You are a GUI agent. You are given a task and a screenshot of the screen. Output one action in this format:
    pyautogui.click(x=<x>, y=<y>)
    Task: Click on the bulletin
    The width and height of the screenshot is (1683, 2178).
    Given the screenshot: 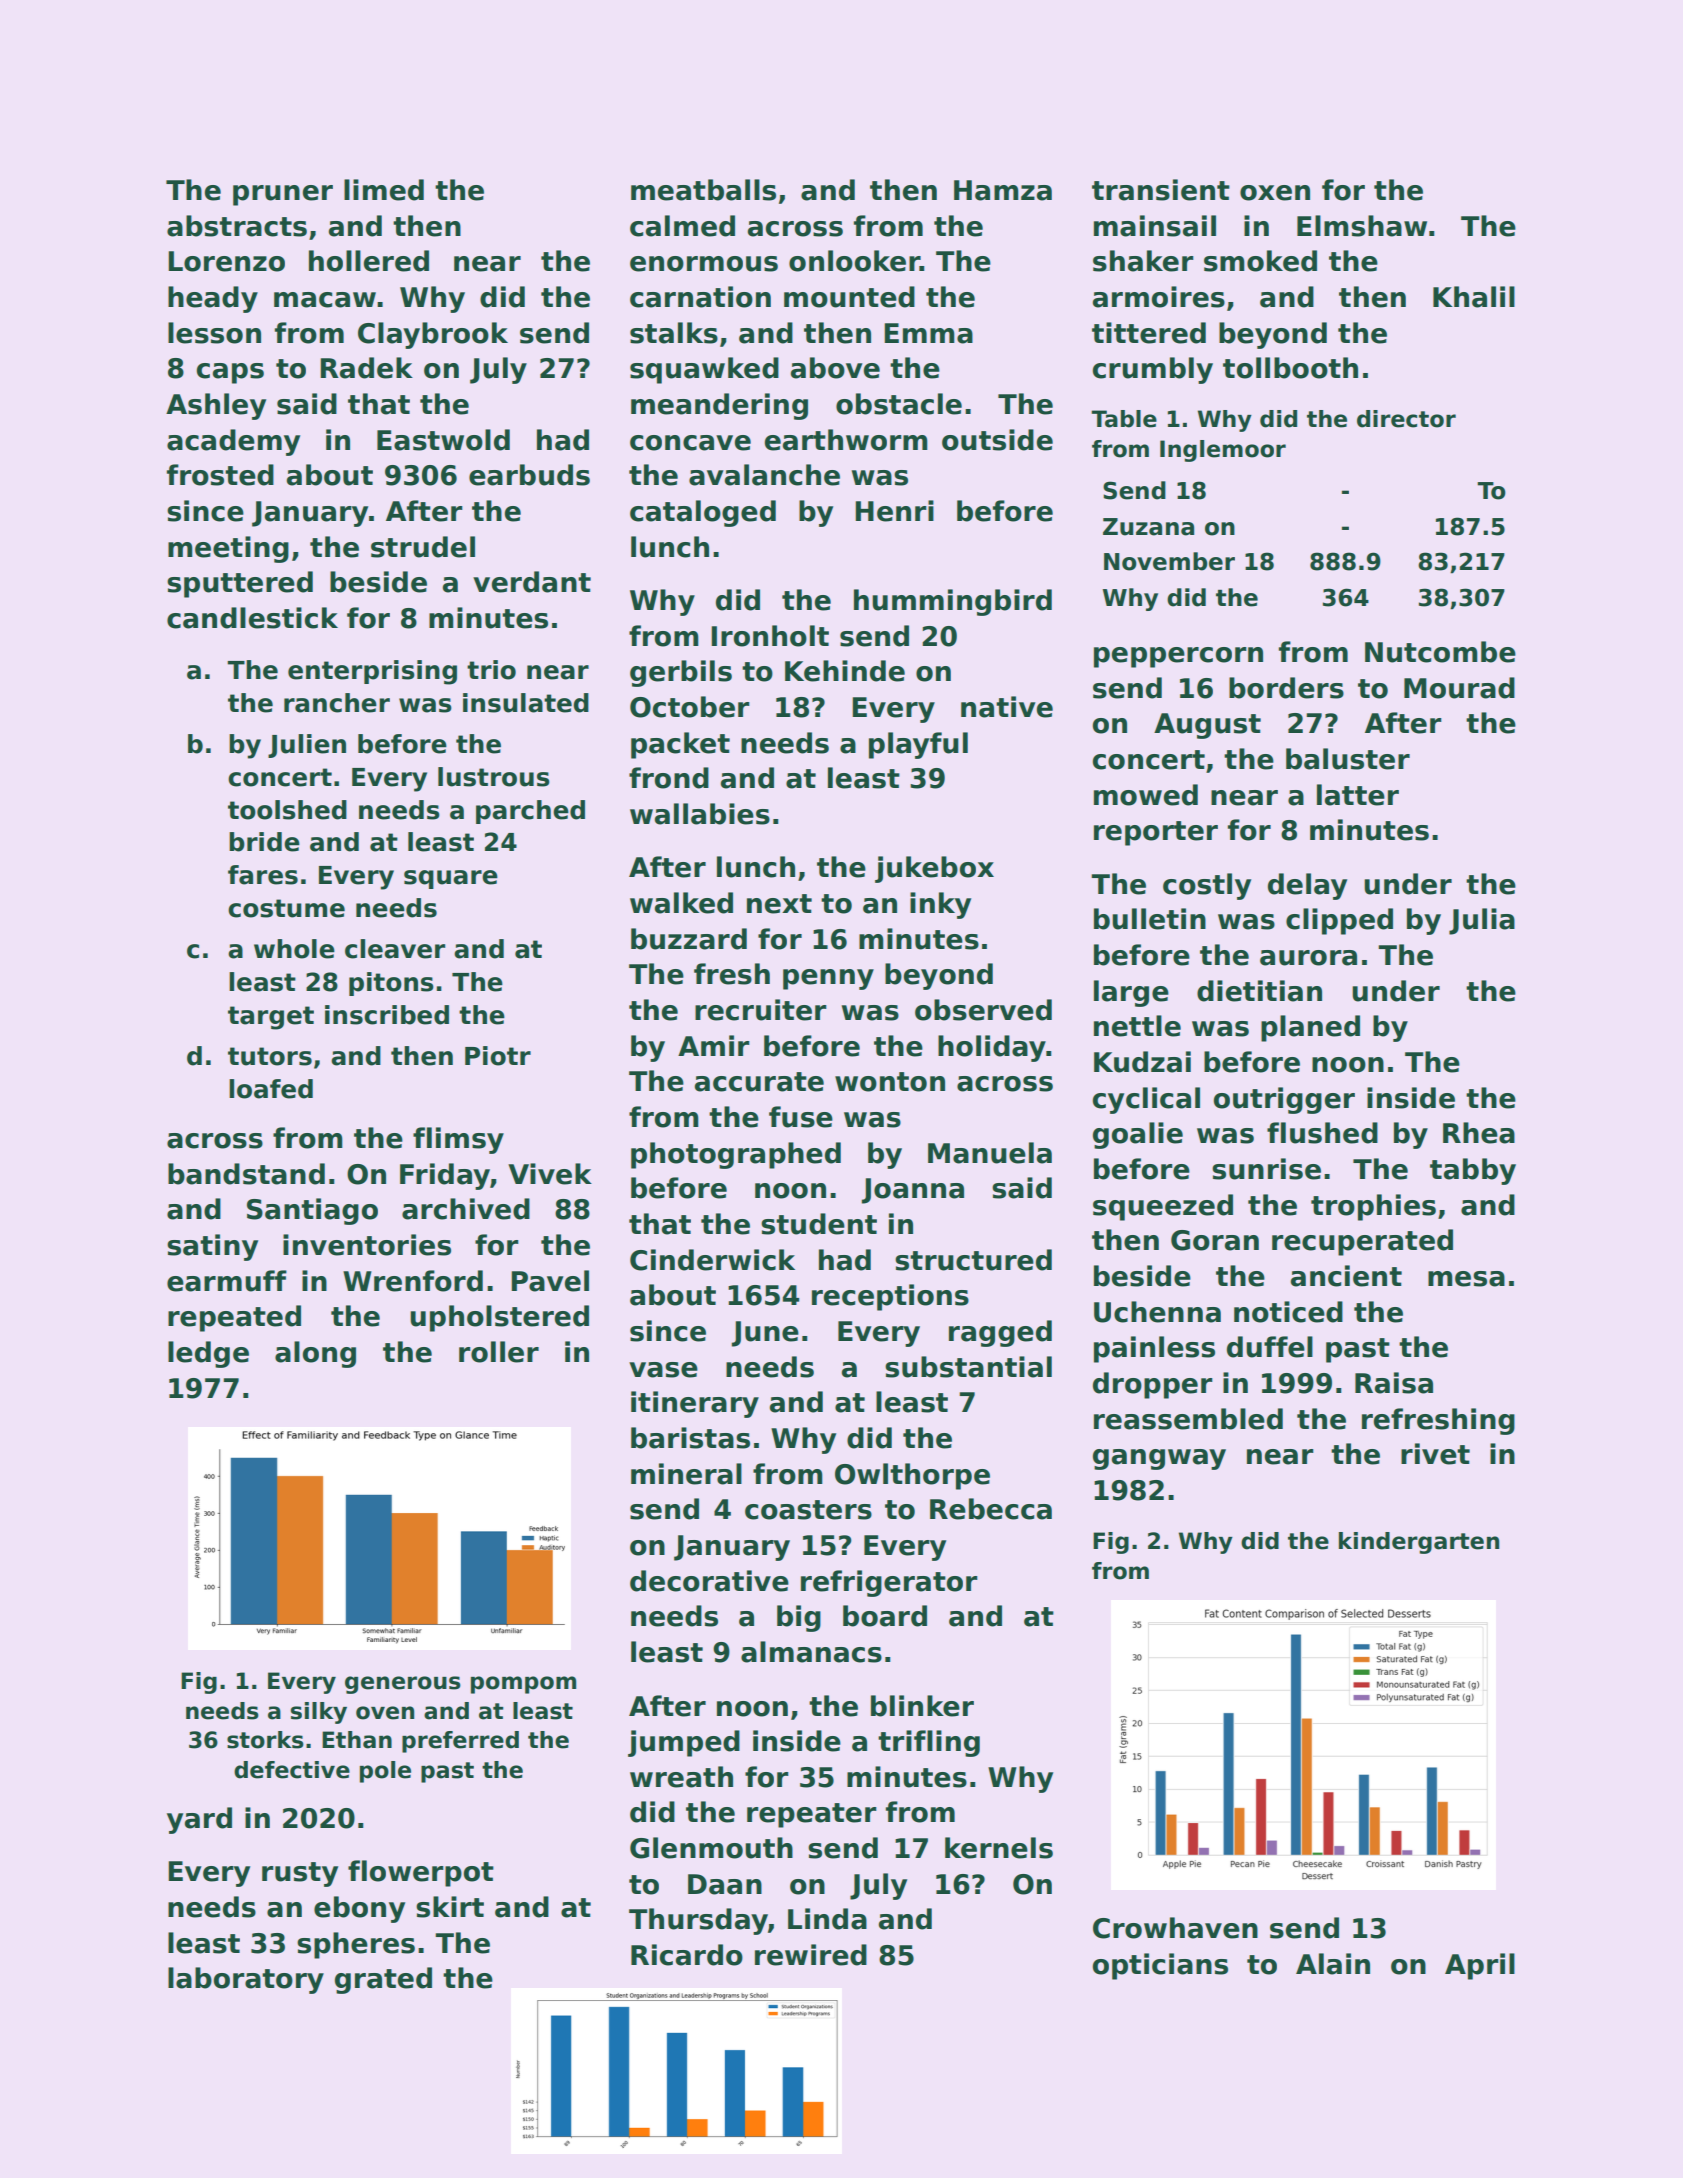 What is the action you would take?
    pyautogui.click(x=1150, y=919)
